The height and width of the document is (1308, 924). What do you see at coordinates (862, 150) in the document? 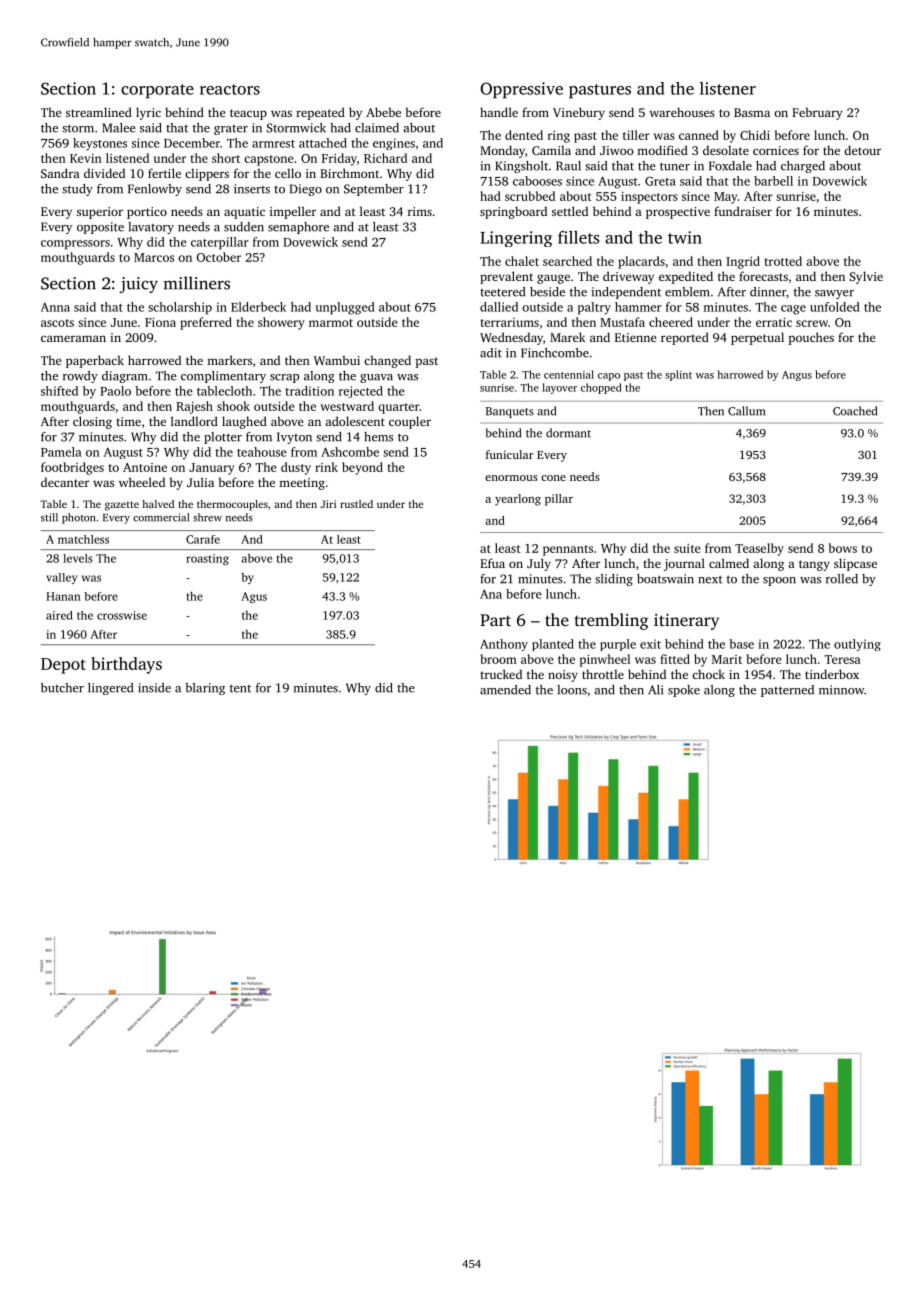
I see `detour` at bounding box center [862, 150].
